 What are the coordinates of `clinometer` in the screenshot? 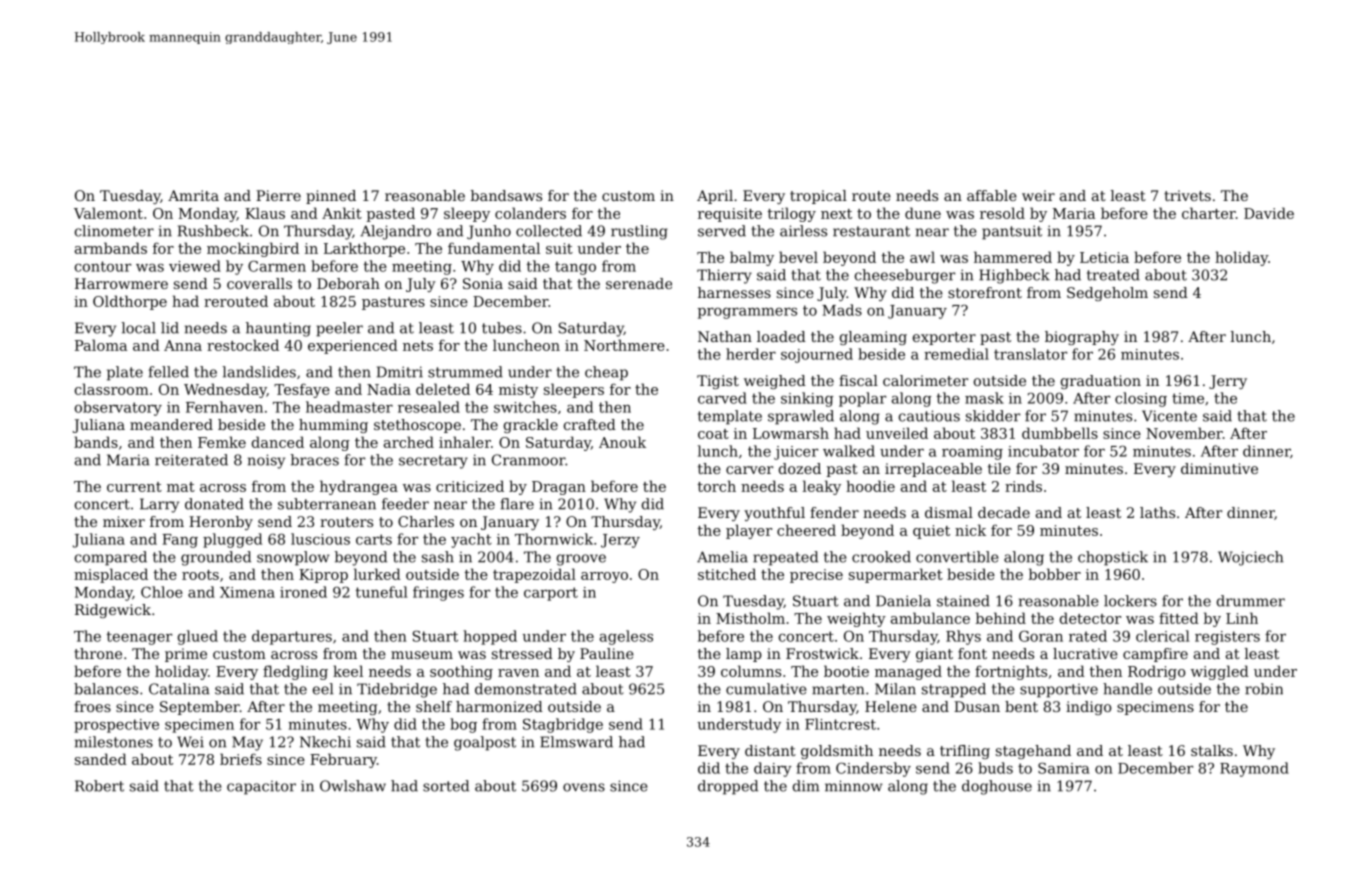 It's located at (114, 231).
